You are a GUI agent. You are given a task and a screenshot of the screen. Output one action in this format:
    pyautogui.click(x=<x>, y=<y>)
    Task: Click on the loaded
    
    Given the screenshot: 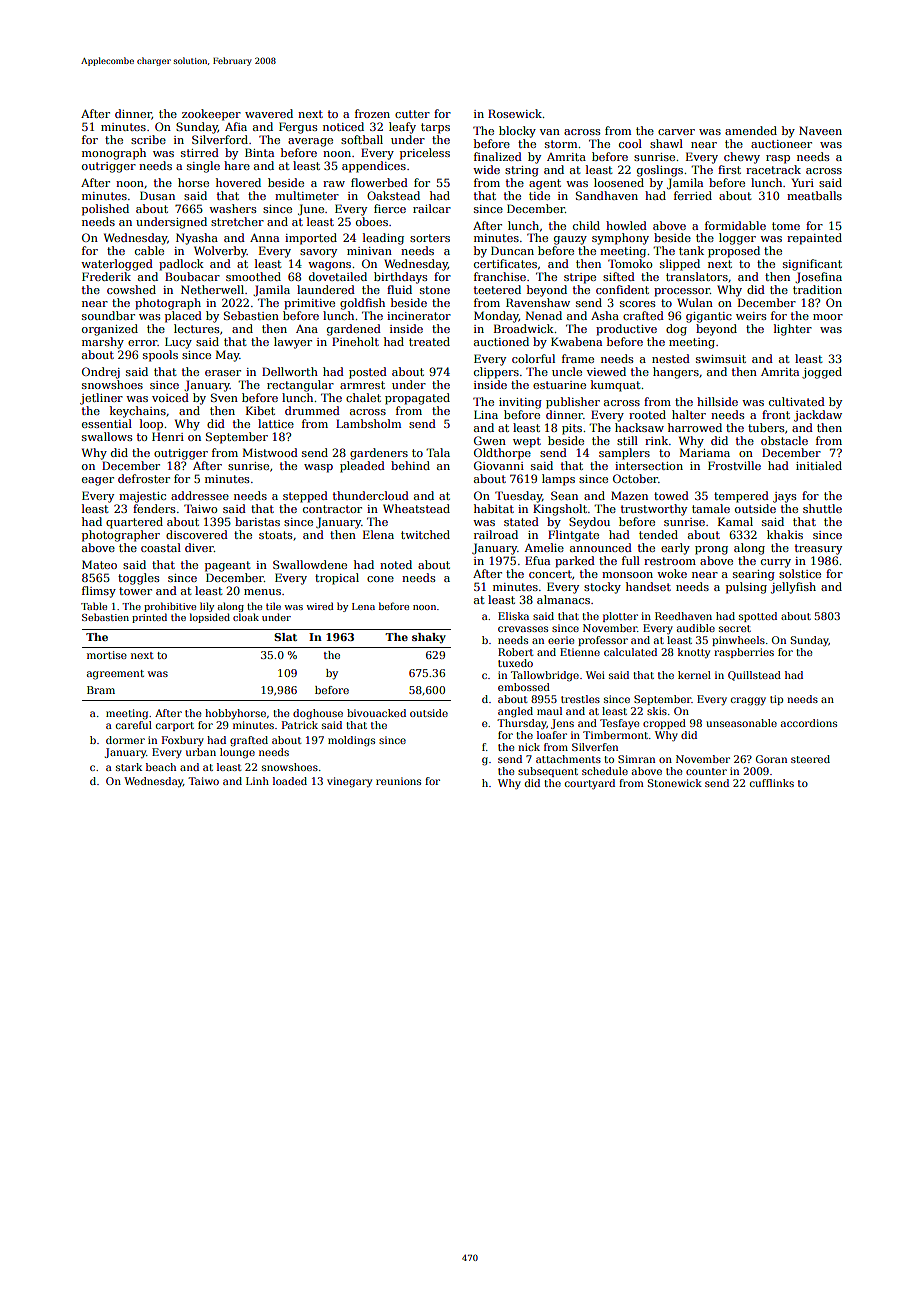 What is the action you would take?
    pyautogui.click(x=290, y=781)
